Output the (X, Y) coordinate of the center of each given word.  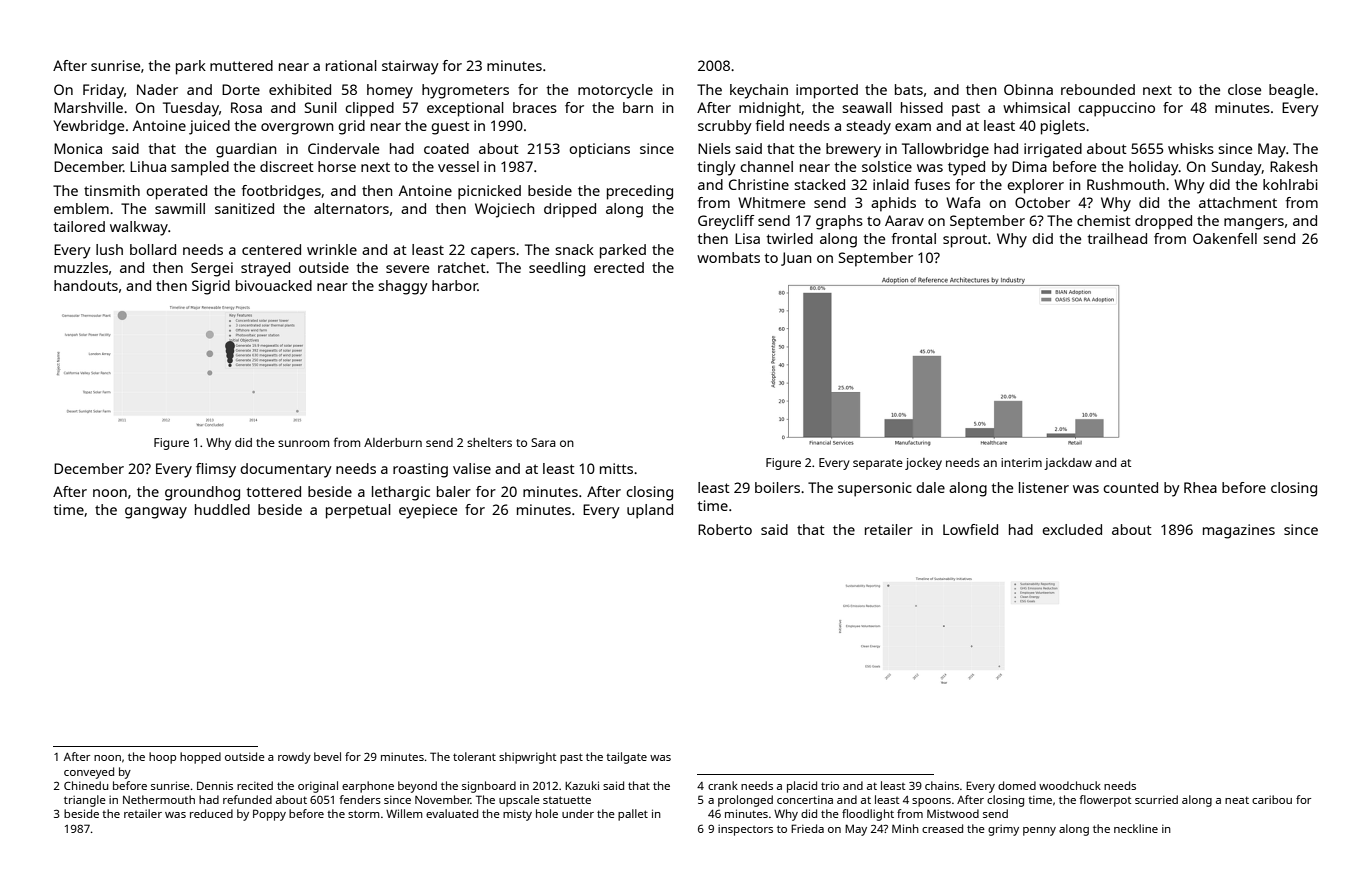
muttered (241, 65)
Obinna (1028, 89)
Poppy (269, 815)
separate (878, 464)
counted (1130, 487)
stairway (410, 67)
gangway (156, 513)
